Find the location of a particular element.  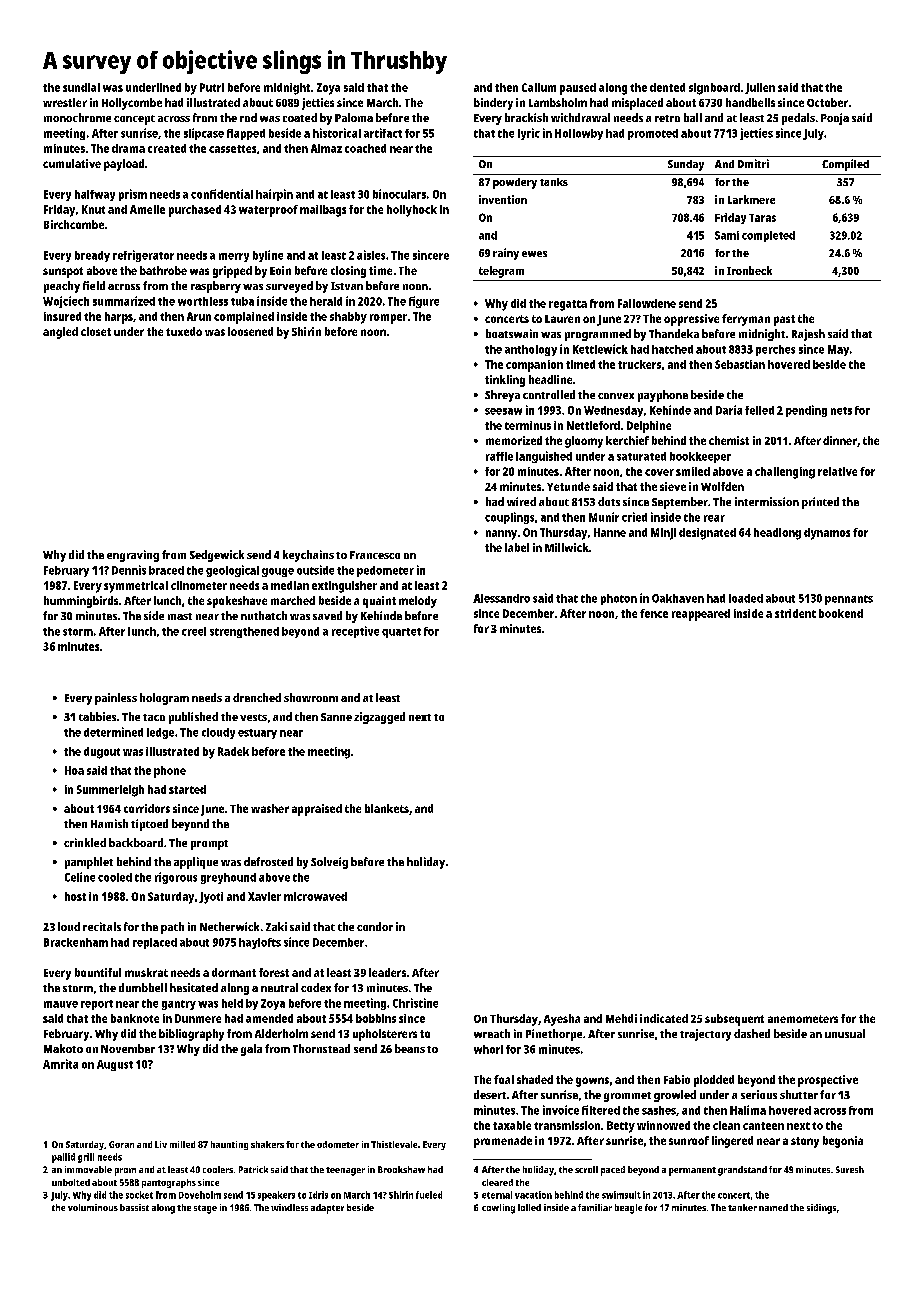

whorl is located at coordinates (488, 1049).
